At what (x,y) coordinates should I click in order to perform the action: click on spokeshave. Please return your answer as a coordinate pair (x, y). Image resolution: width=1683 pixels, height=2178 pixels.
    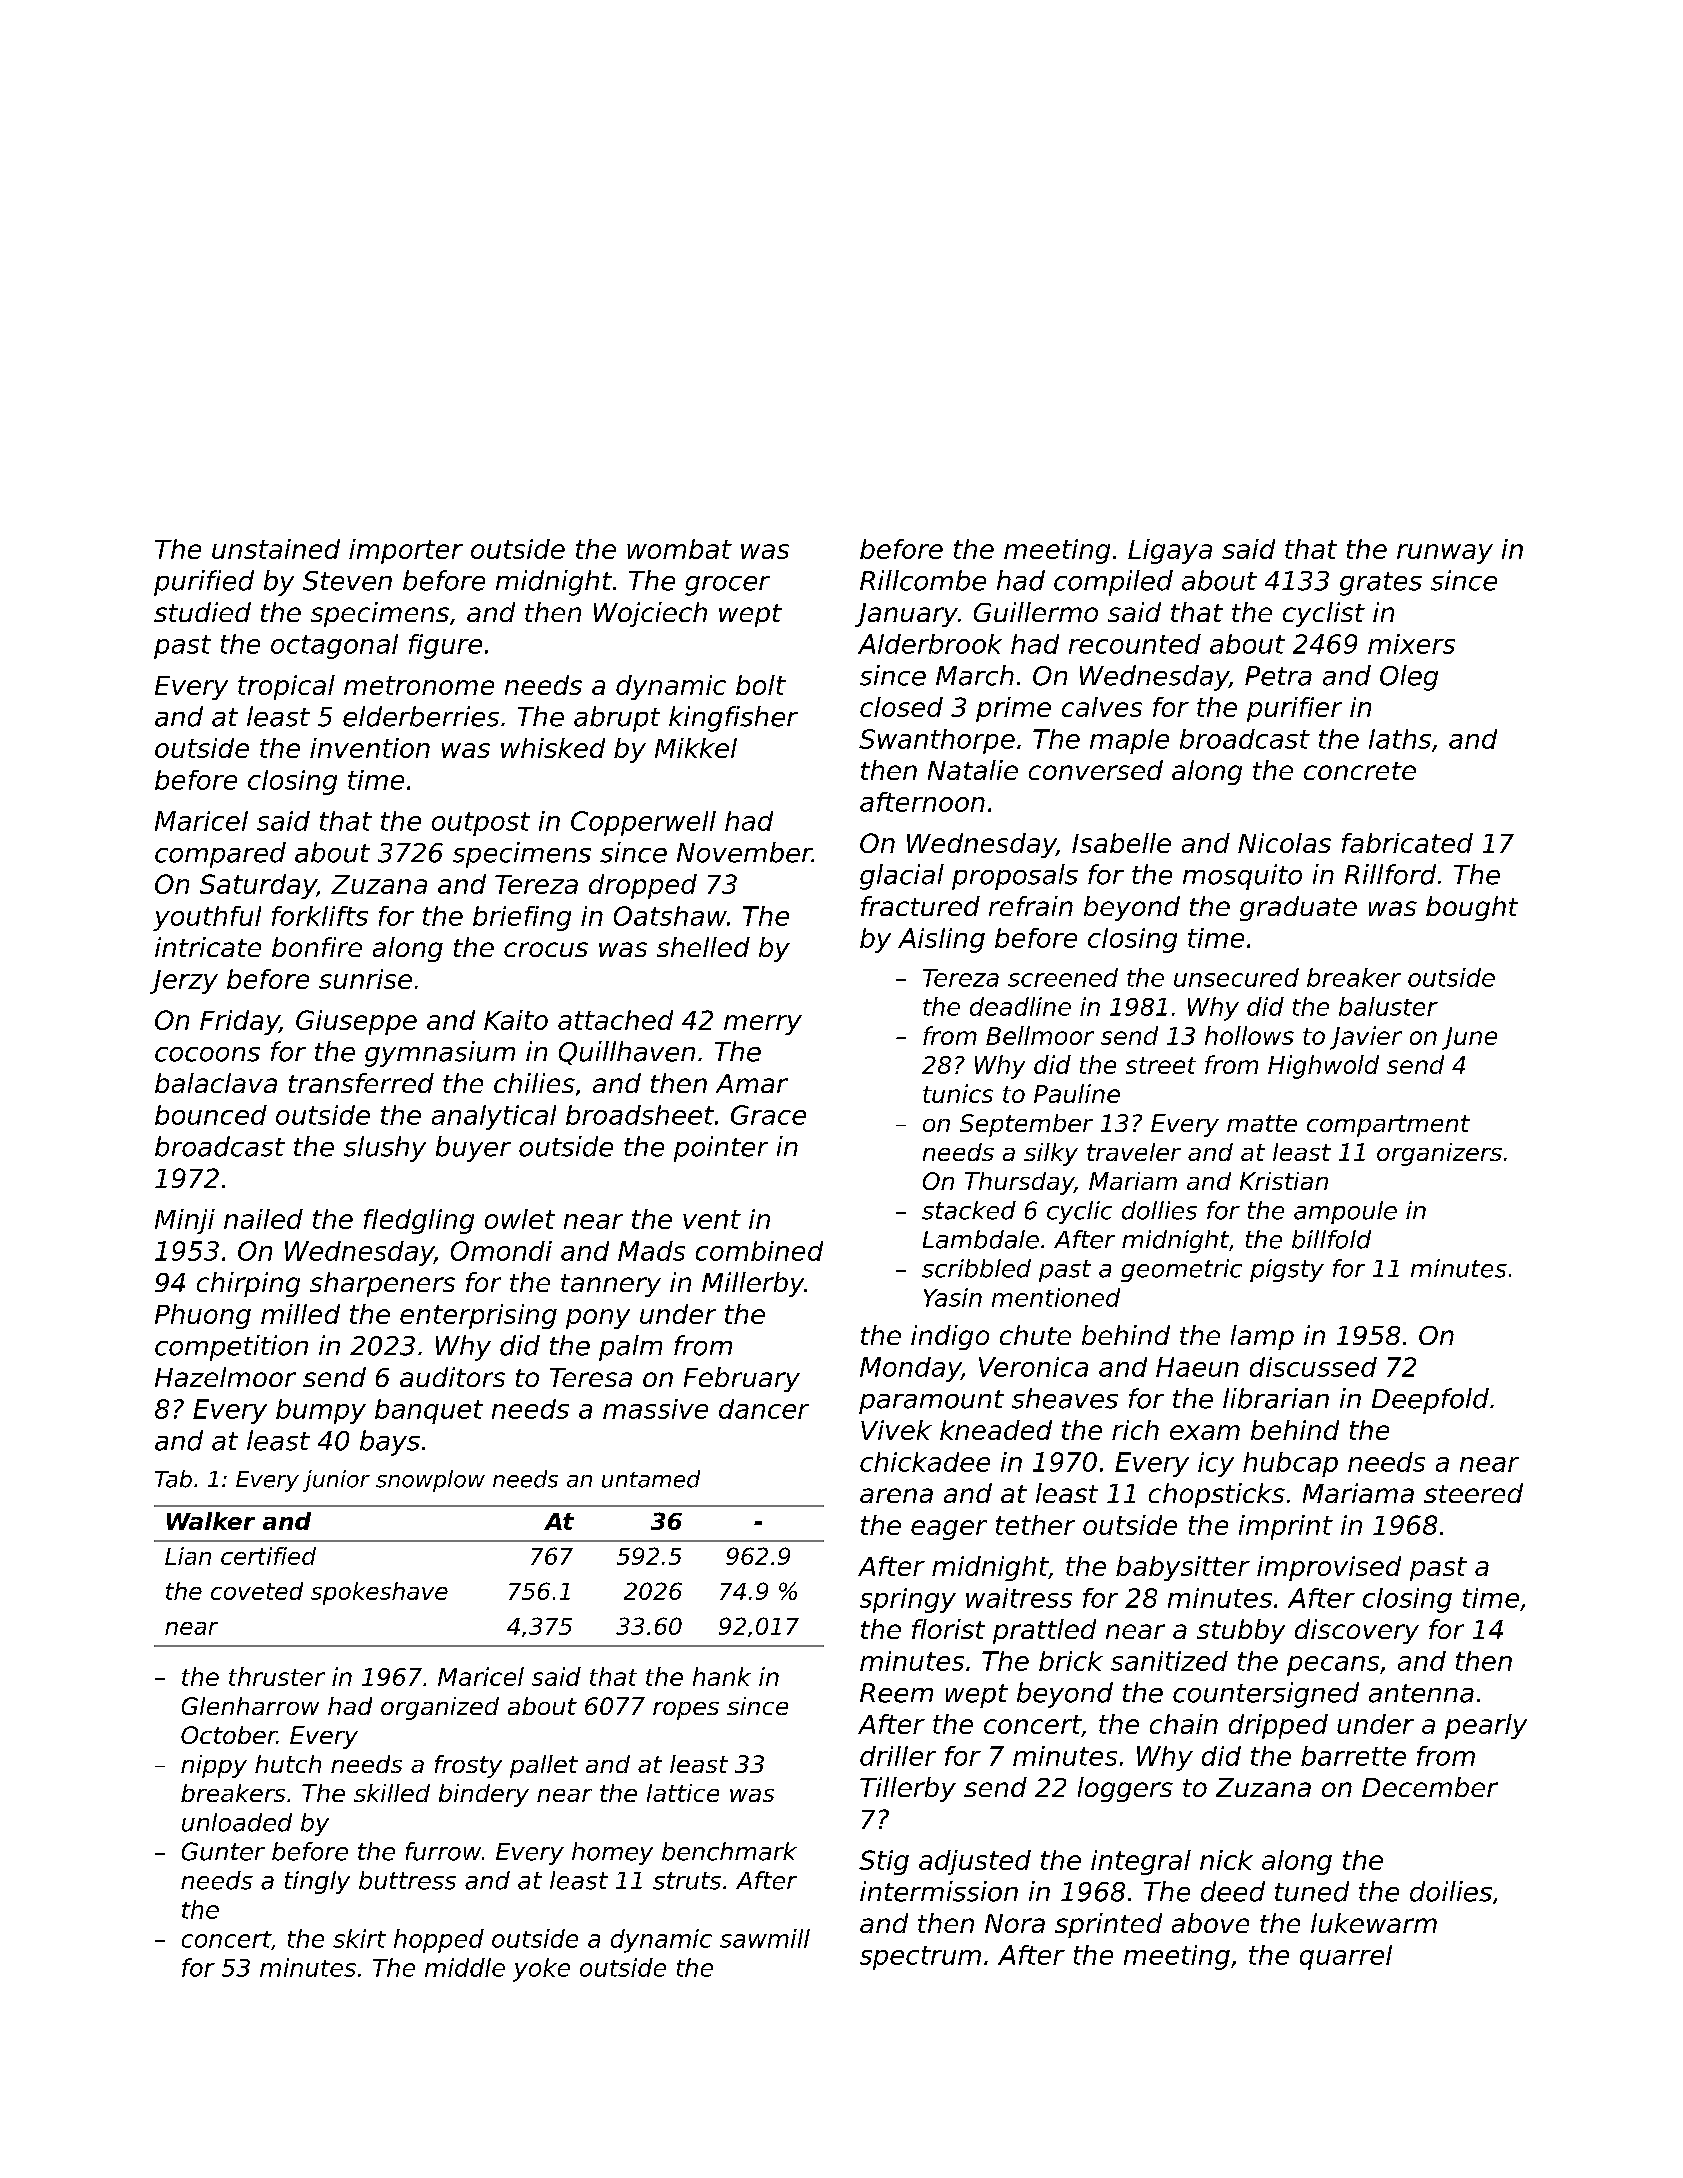
    Looking at the image, I should click on (379, 1593).
